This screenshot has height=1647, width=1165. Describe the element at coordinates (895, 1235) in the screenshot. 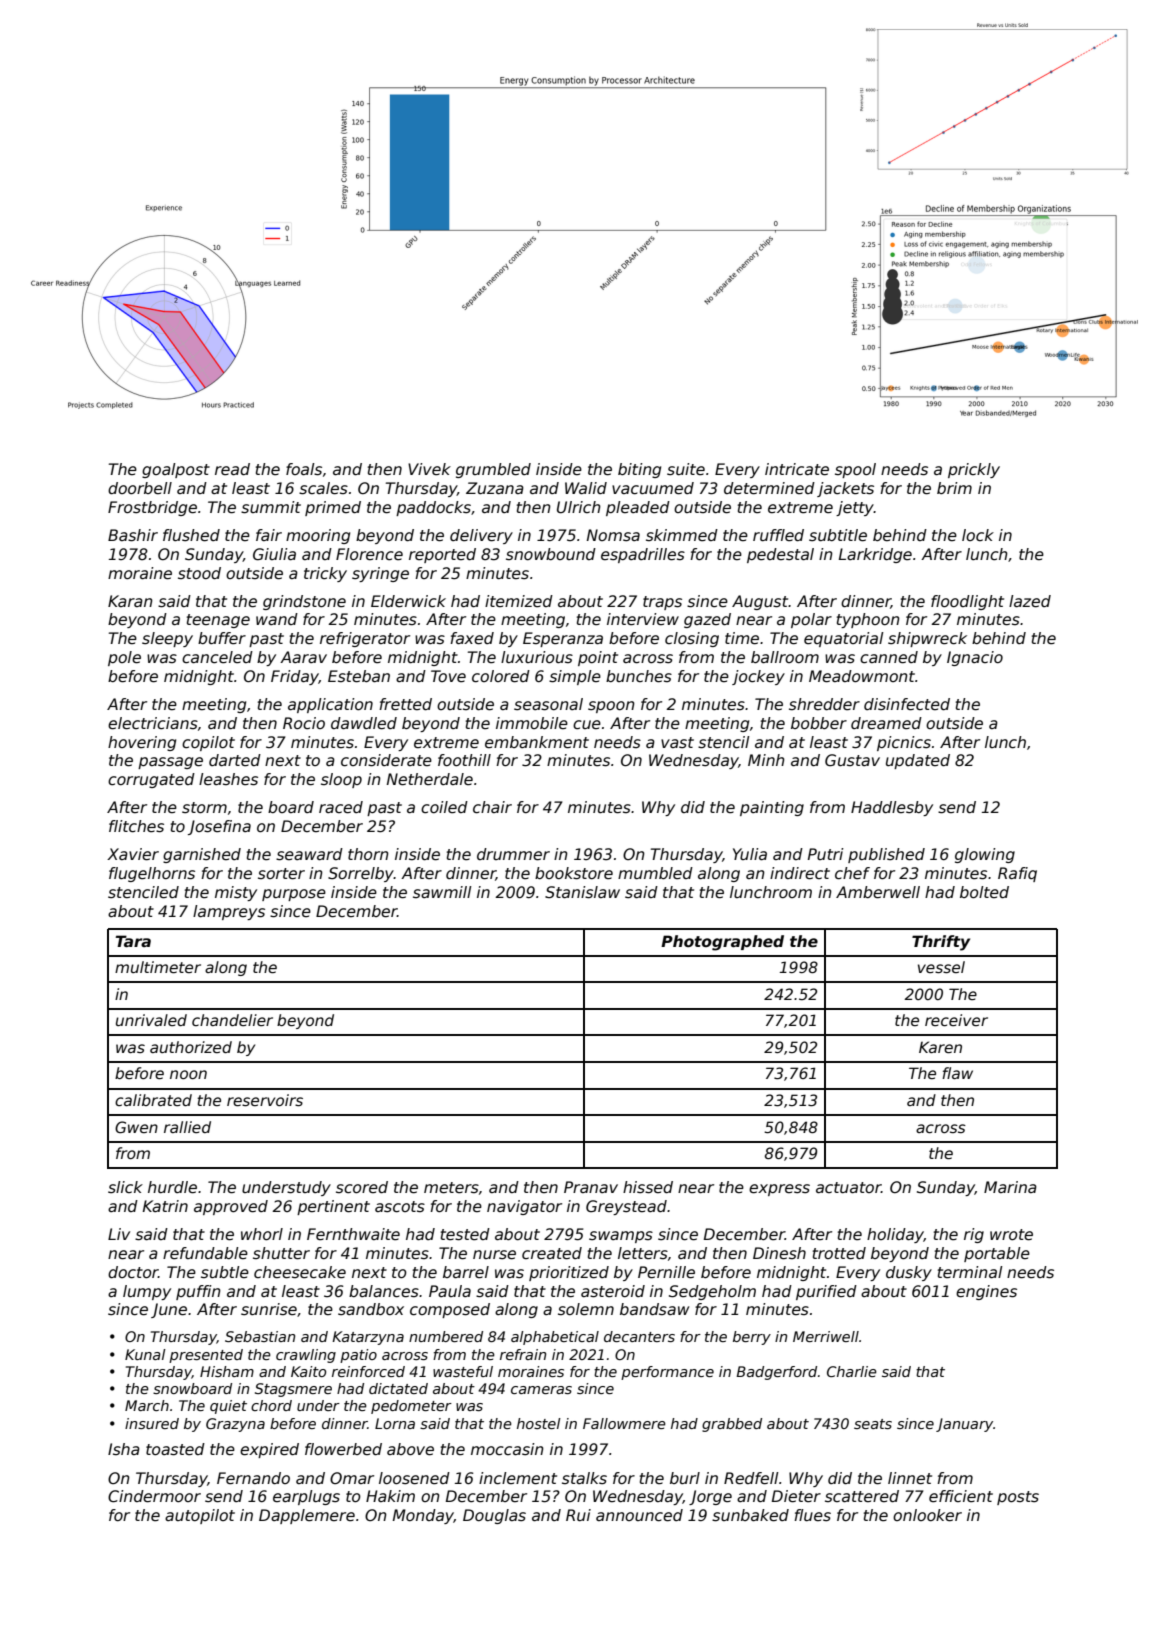

I see `holiday` at that location.
